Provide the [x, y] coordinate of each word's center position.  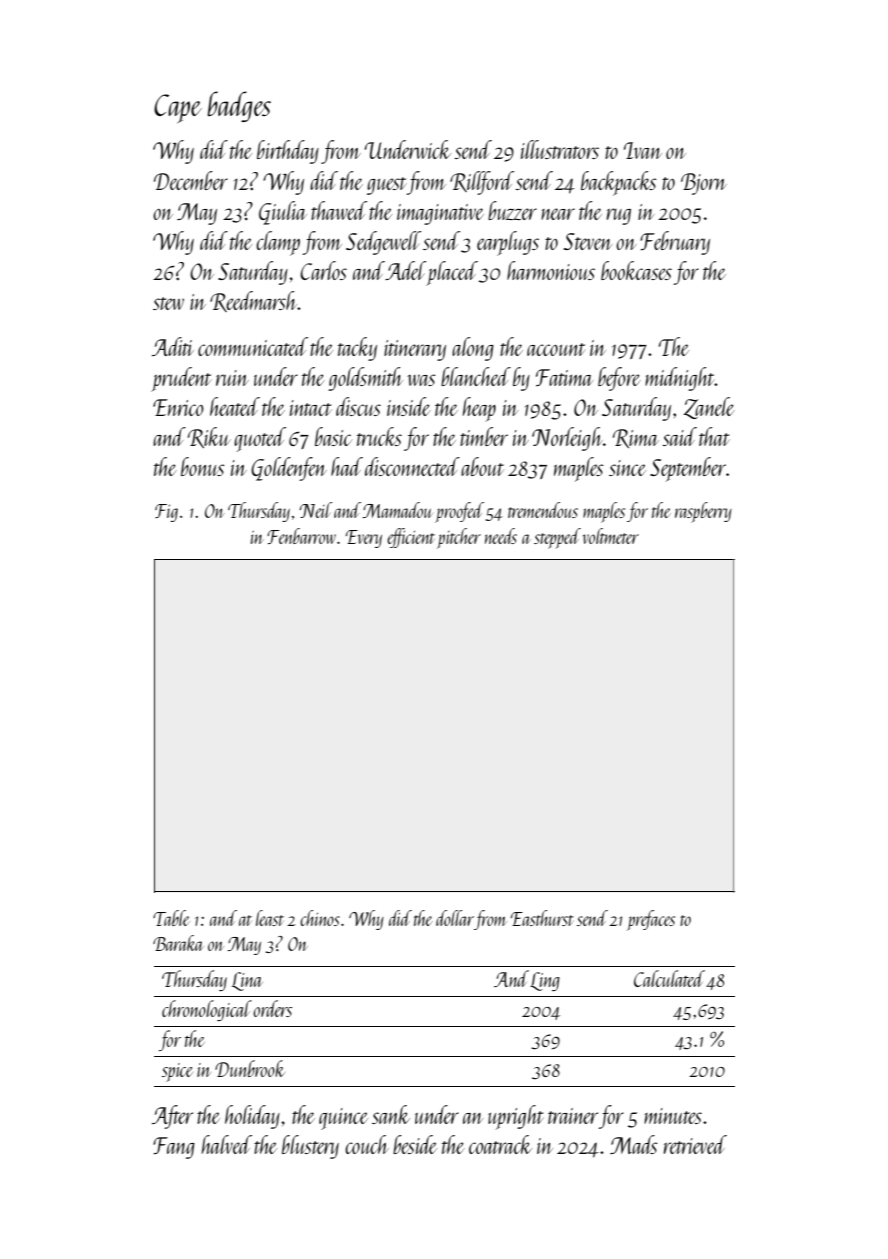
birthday [288, 152]
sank [391, 1114]
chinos [320, 918]
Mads [634, 1144]
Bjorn [704, 184]
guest [387, 186]
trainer [573, 1116]
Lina [247, 981]
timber [484, 436]
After [172, 1117]
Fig [166, 513]
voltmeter [611, 536]
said [680, 436]
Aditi [173, 346]
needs [501, 536]
